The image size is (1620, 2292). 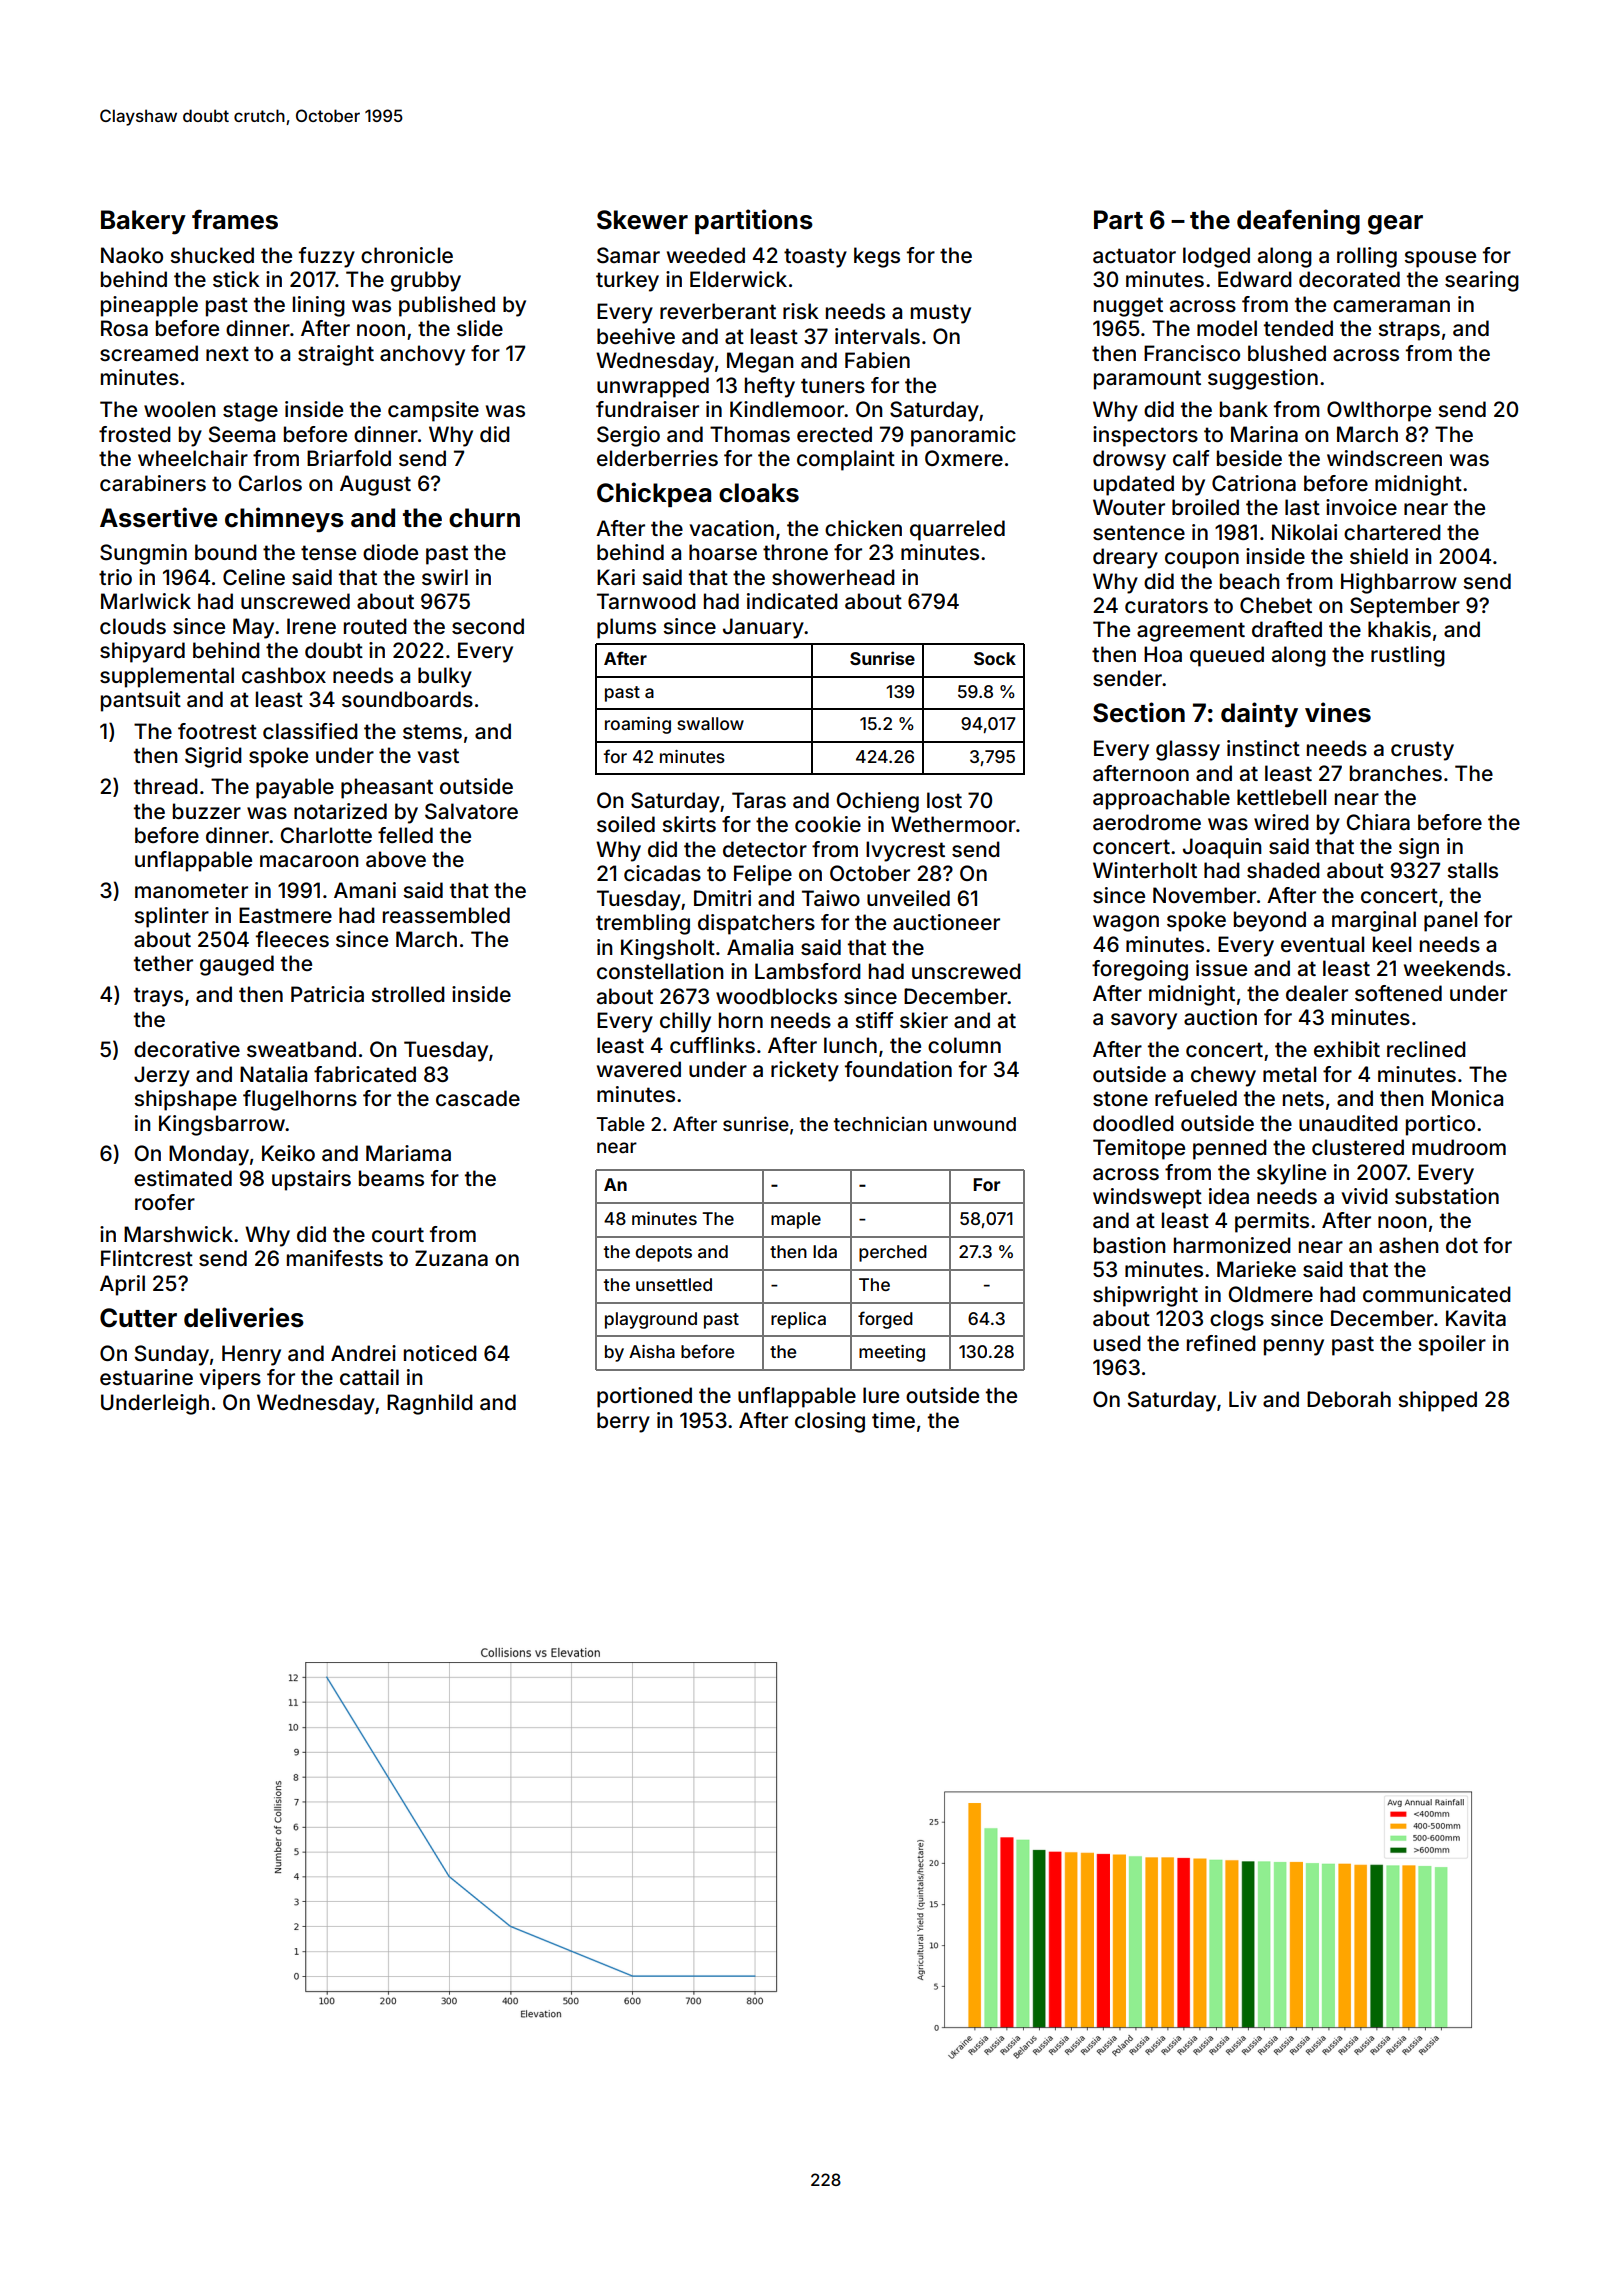 What do you see at coordinates (846, 460) in the image?
I see `complaint` at bounding box center [846, 460].
